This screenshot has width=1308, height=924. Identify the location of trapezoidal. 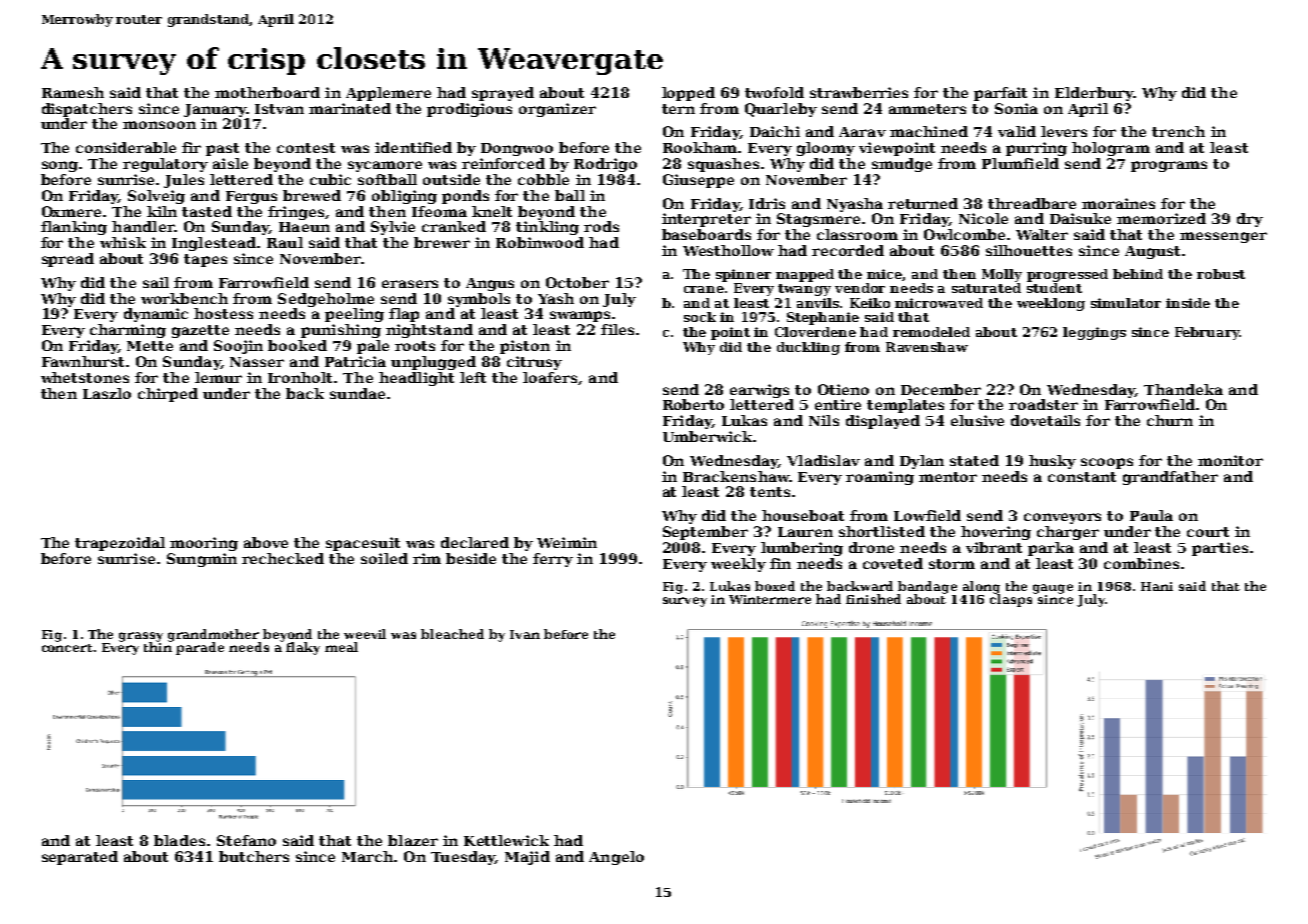
(120, 544).
